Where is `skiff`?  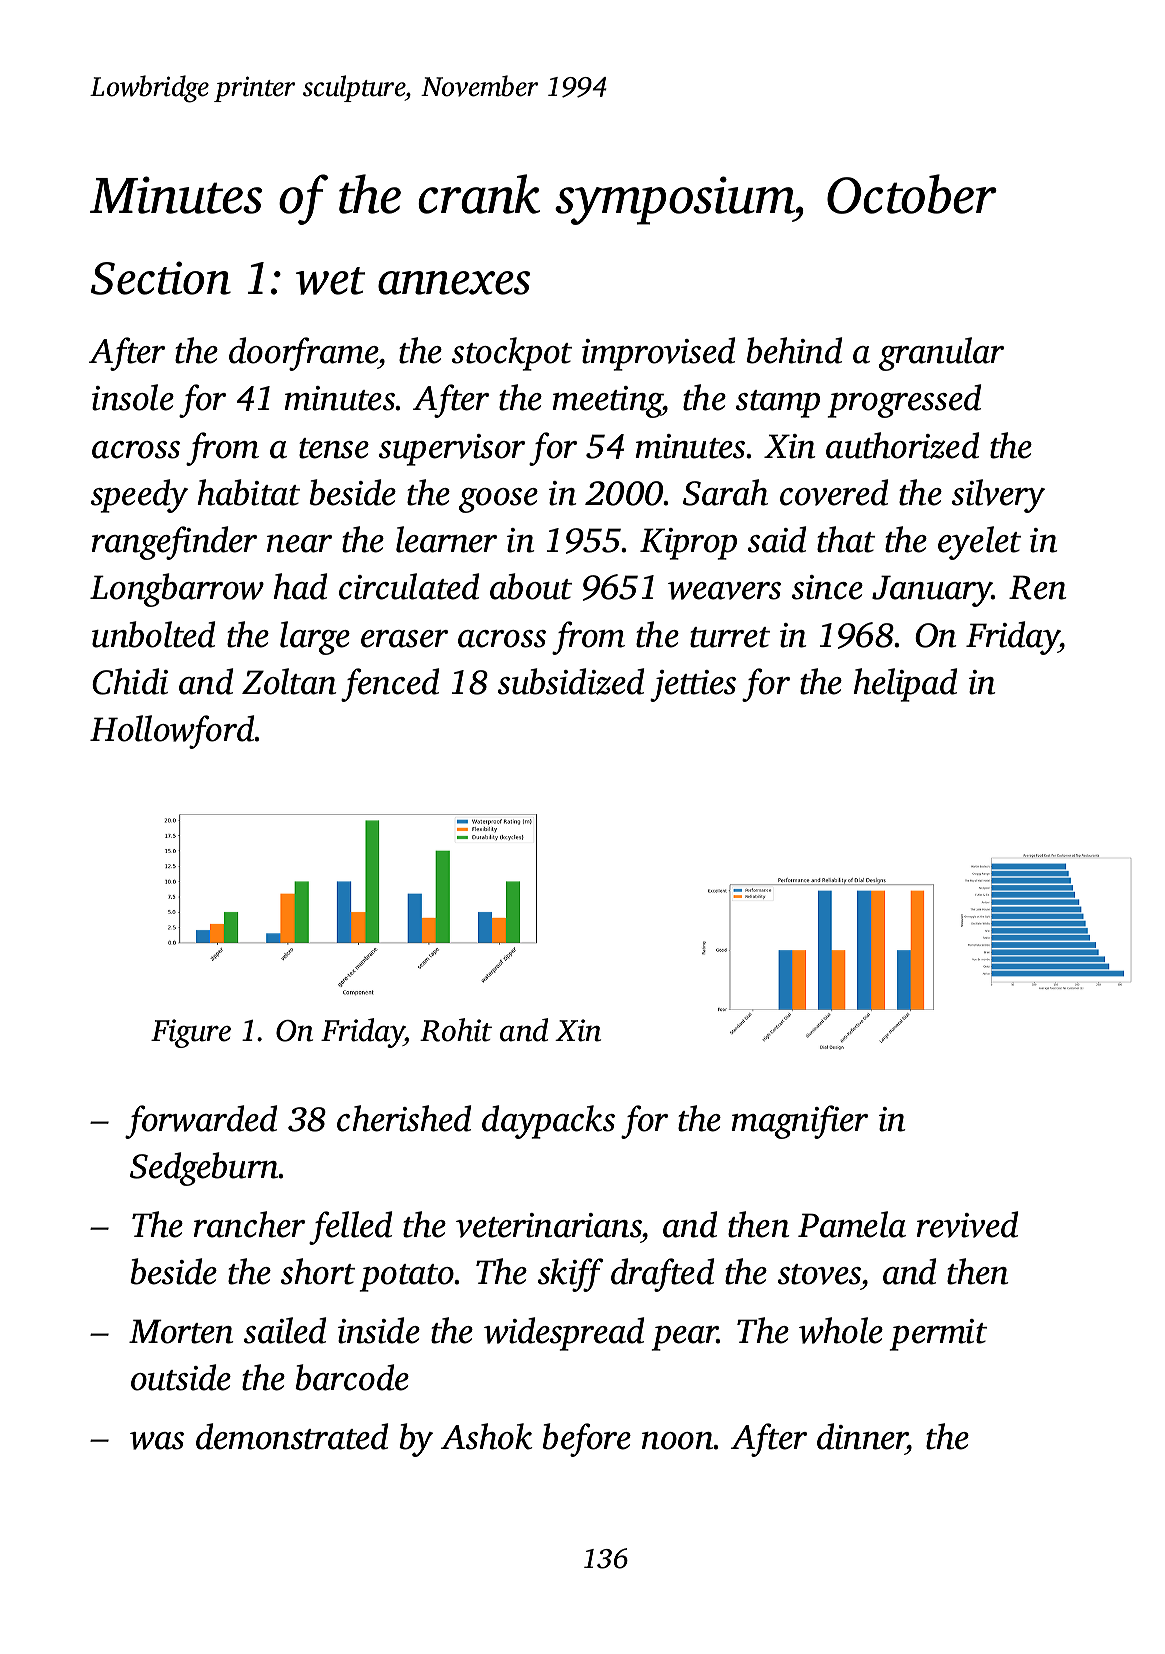 skiff is located at coordinates (571, 1275).
